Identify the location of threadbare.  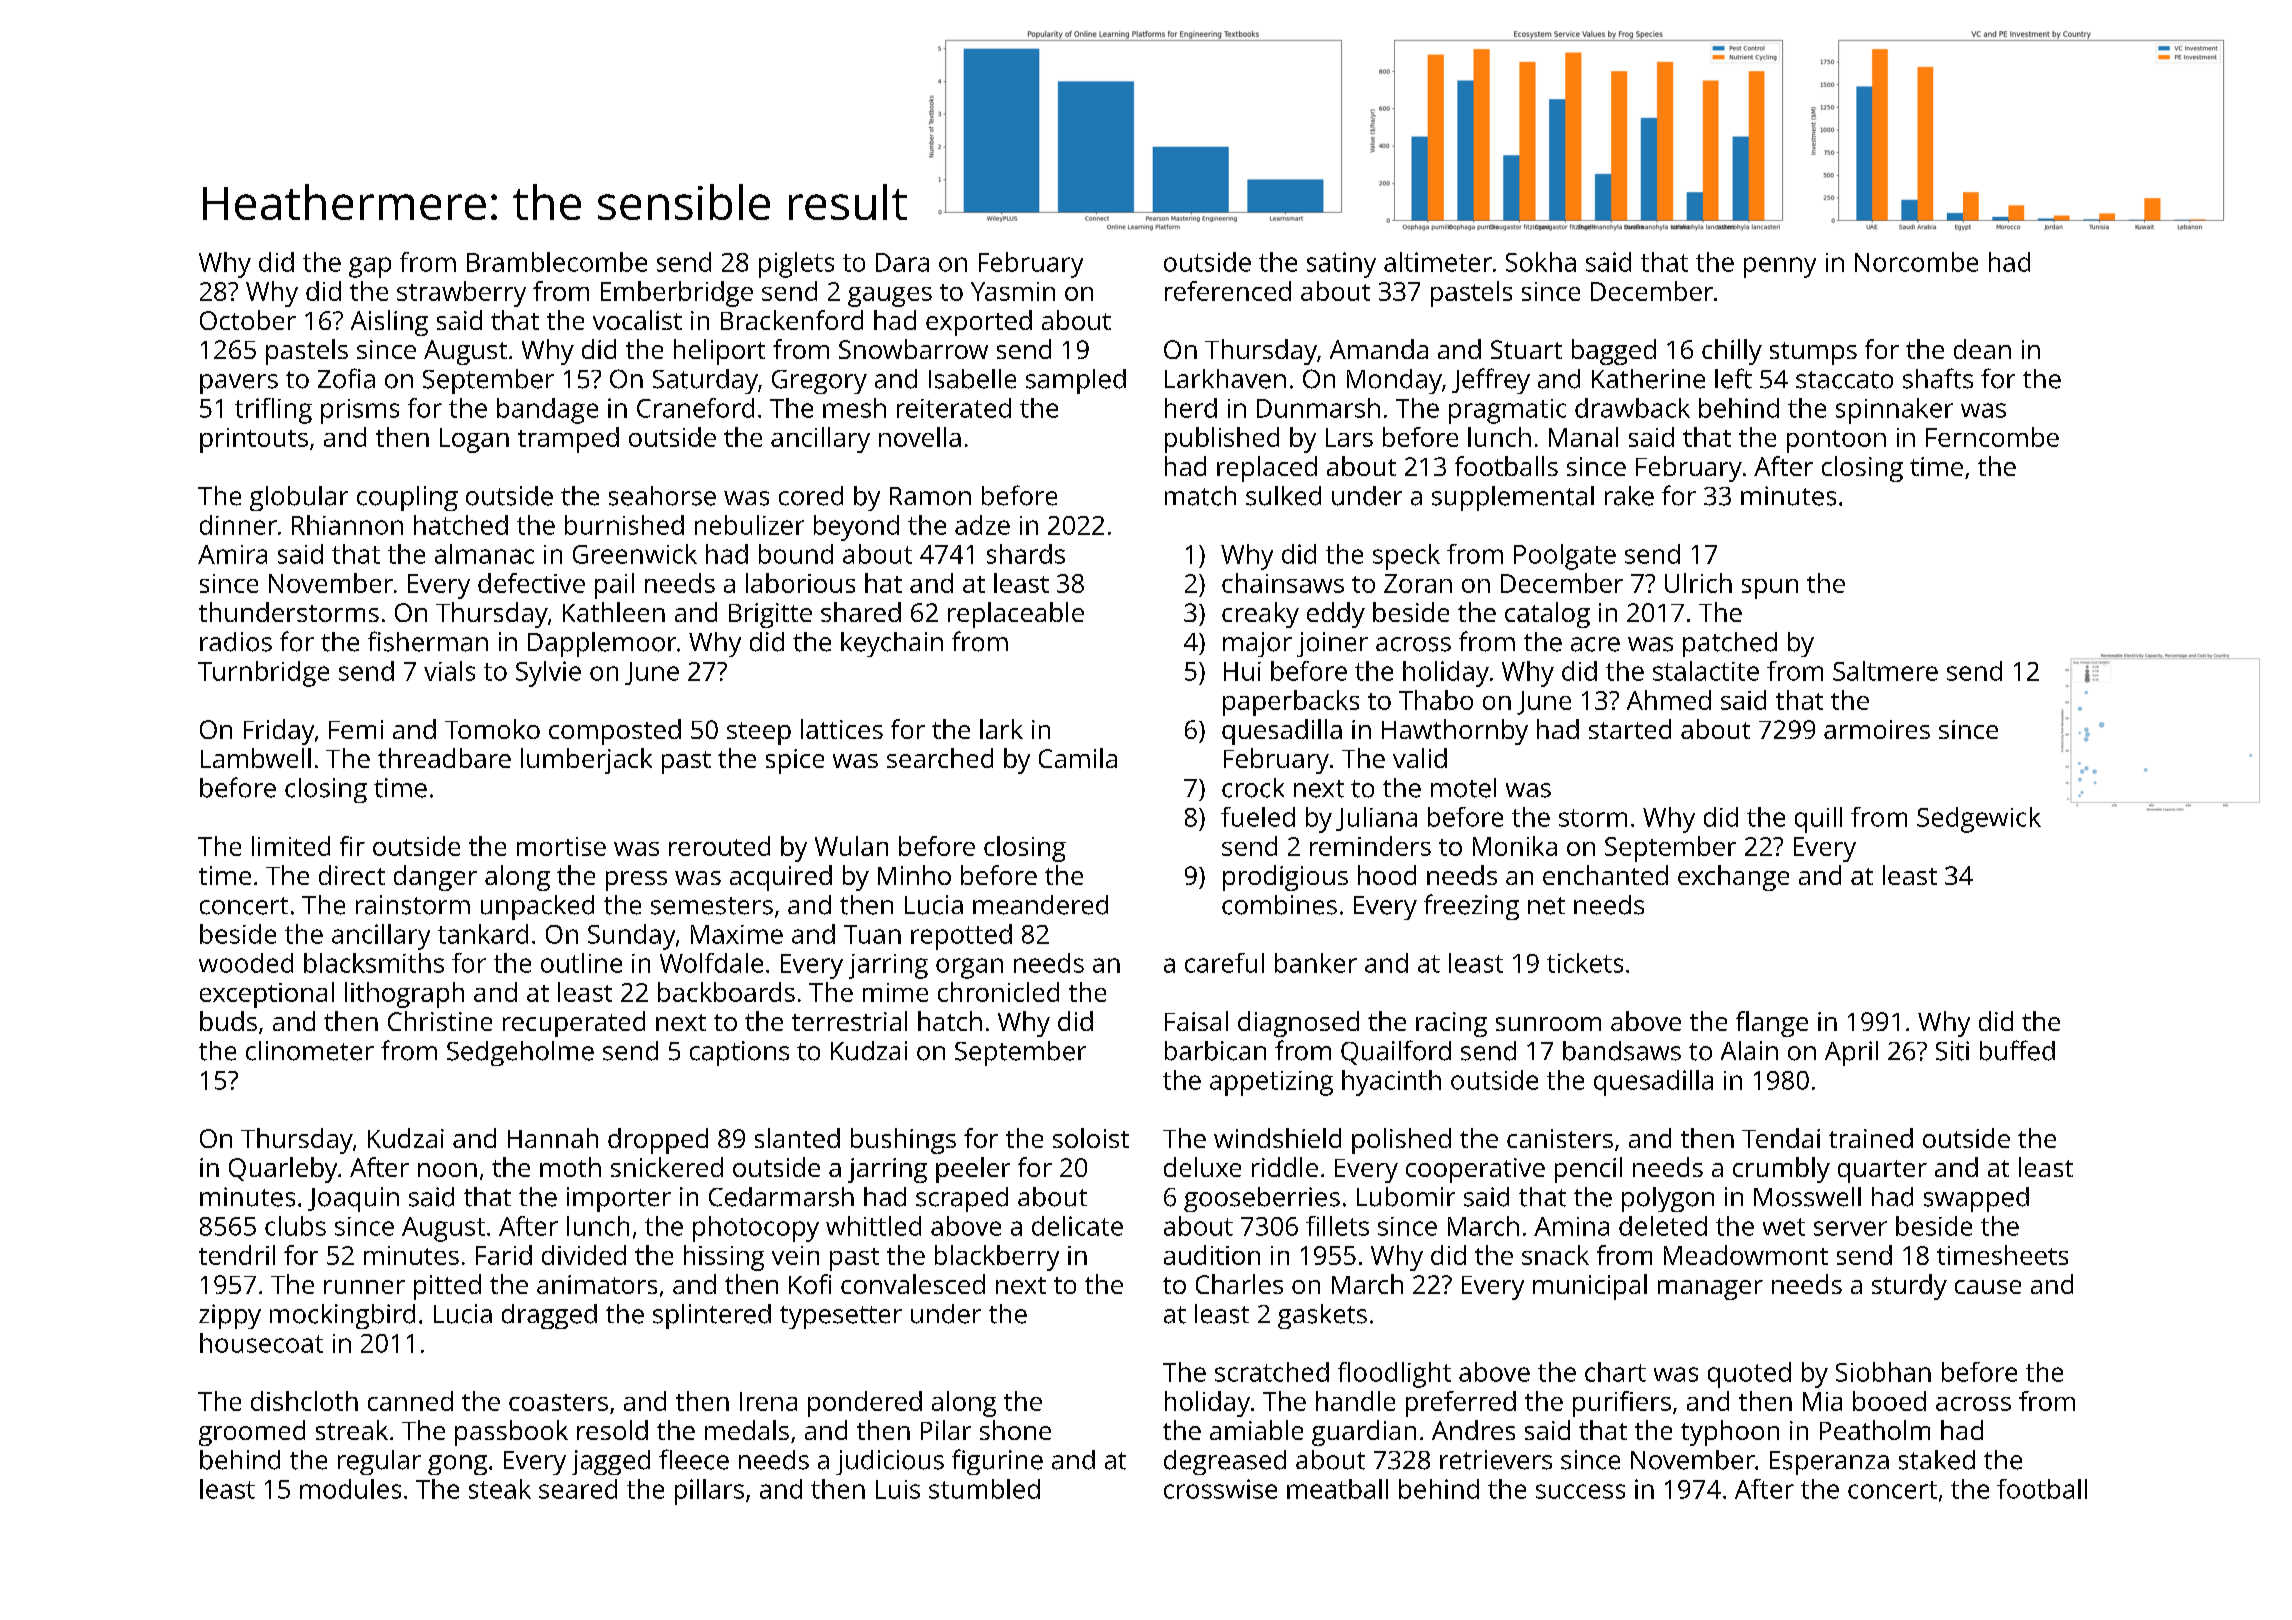
(444, 758).
